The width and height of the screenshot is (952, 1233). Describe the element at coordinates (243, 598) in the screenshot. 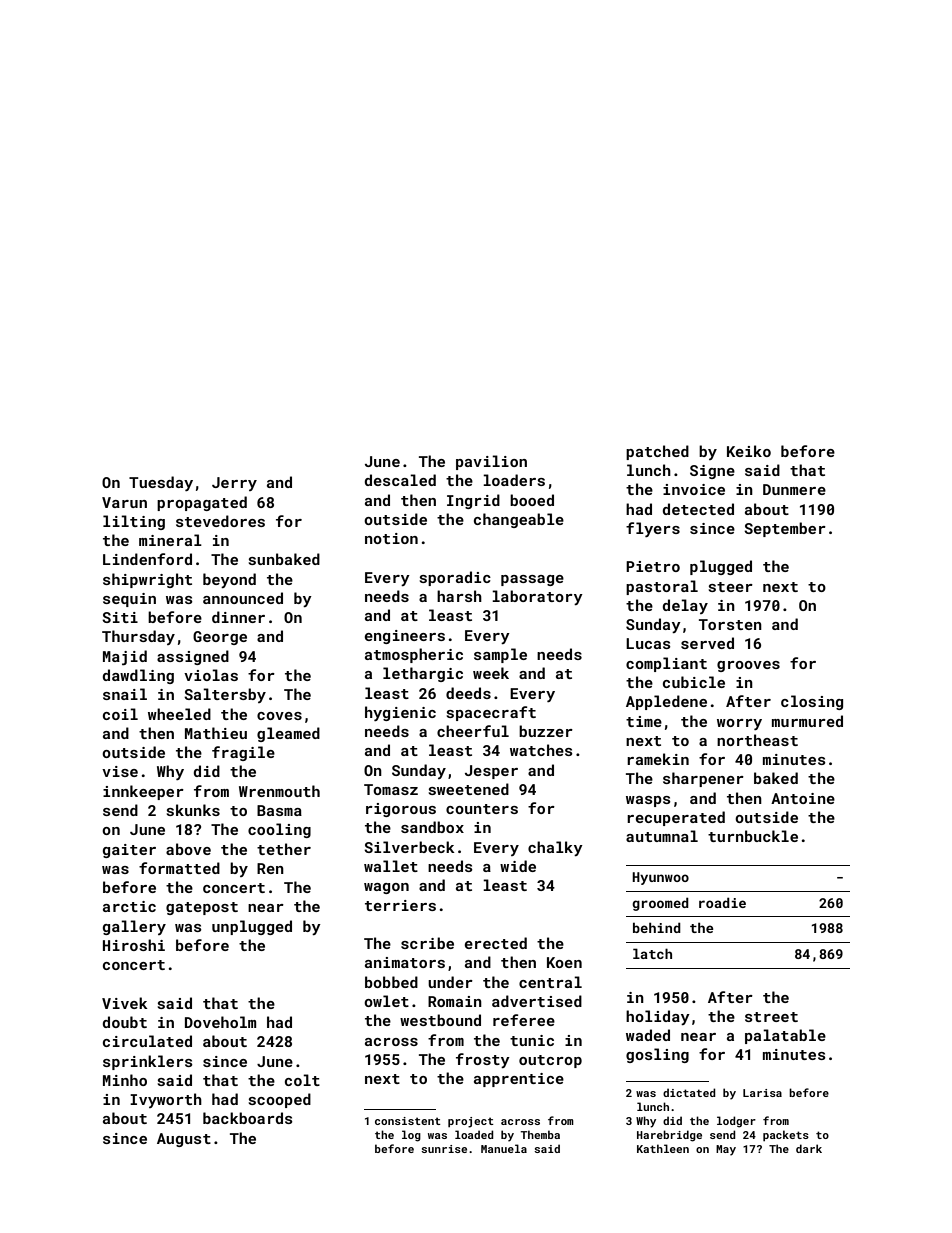

I see `announced` at that location.
